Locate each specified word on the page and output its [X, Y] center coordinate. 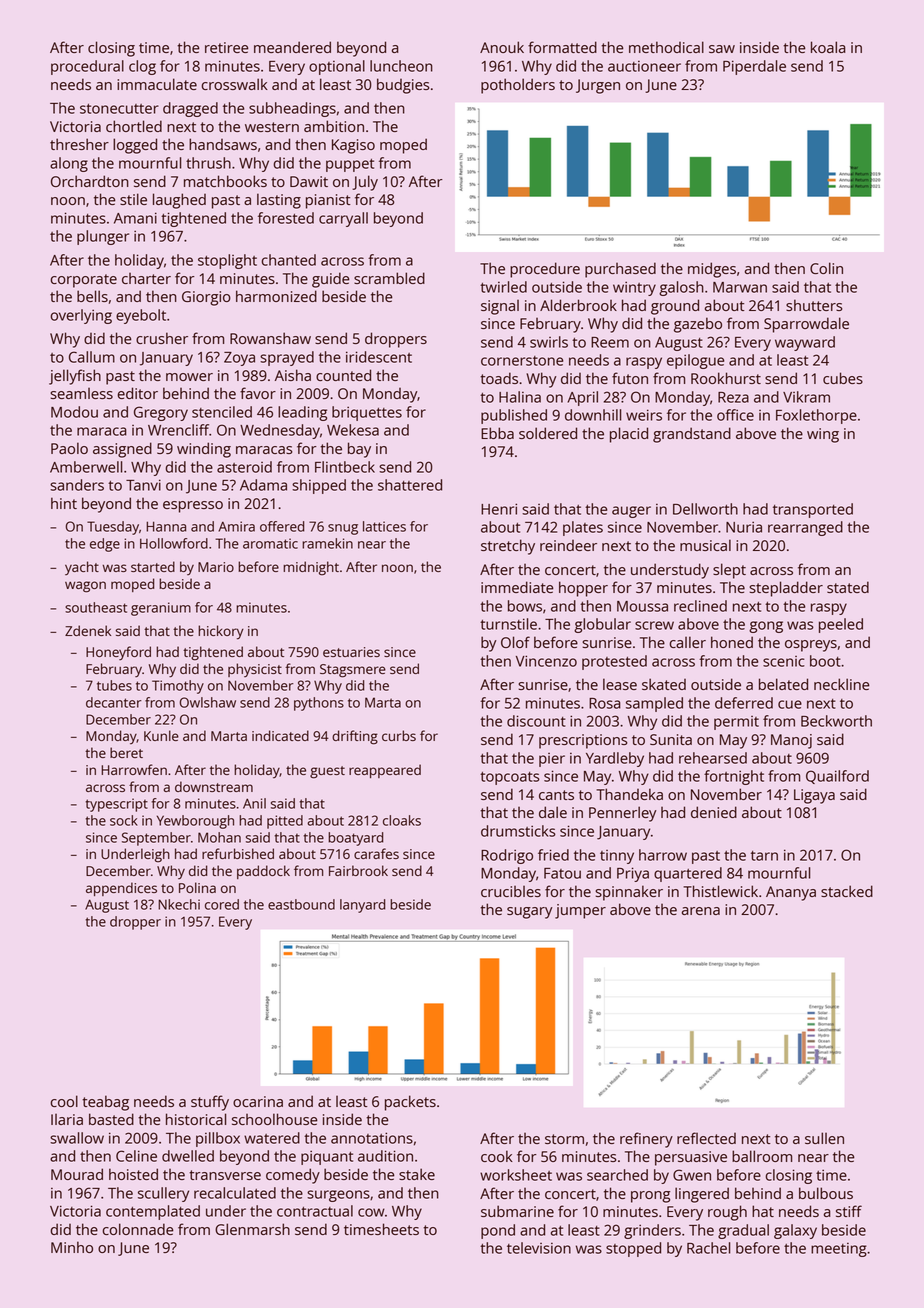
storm [564, 1139]
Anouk [502, 47]
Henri [499, 509]
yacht [82, 568]
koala [828, 47]
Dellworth [705, 509]
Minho [72, 1247]
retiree [226, 47]
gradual [743, 1231]
